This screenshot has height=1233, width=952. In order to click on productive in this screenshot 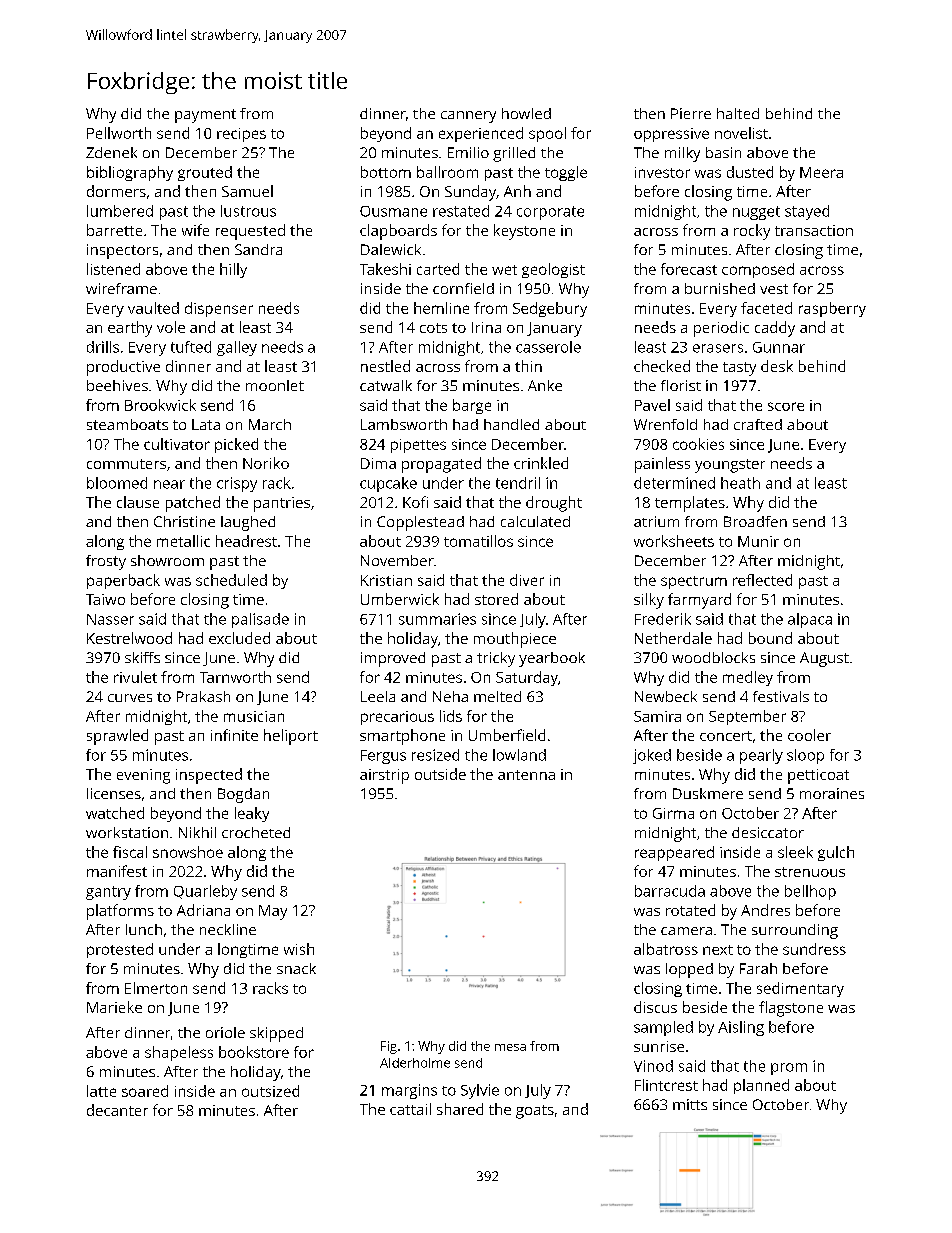, I will do `click(123, 368)`.
